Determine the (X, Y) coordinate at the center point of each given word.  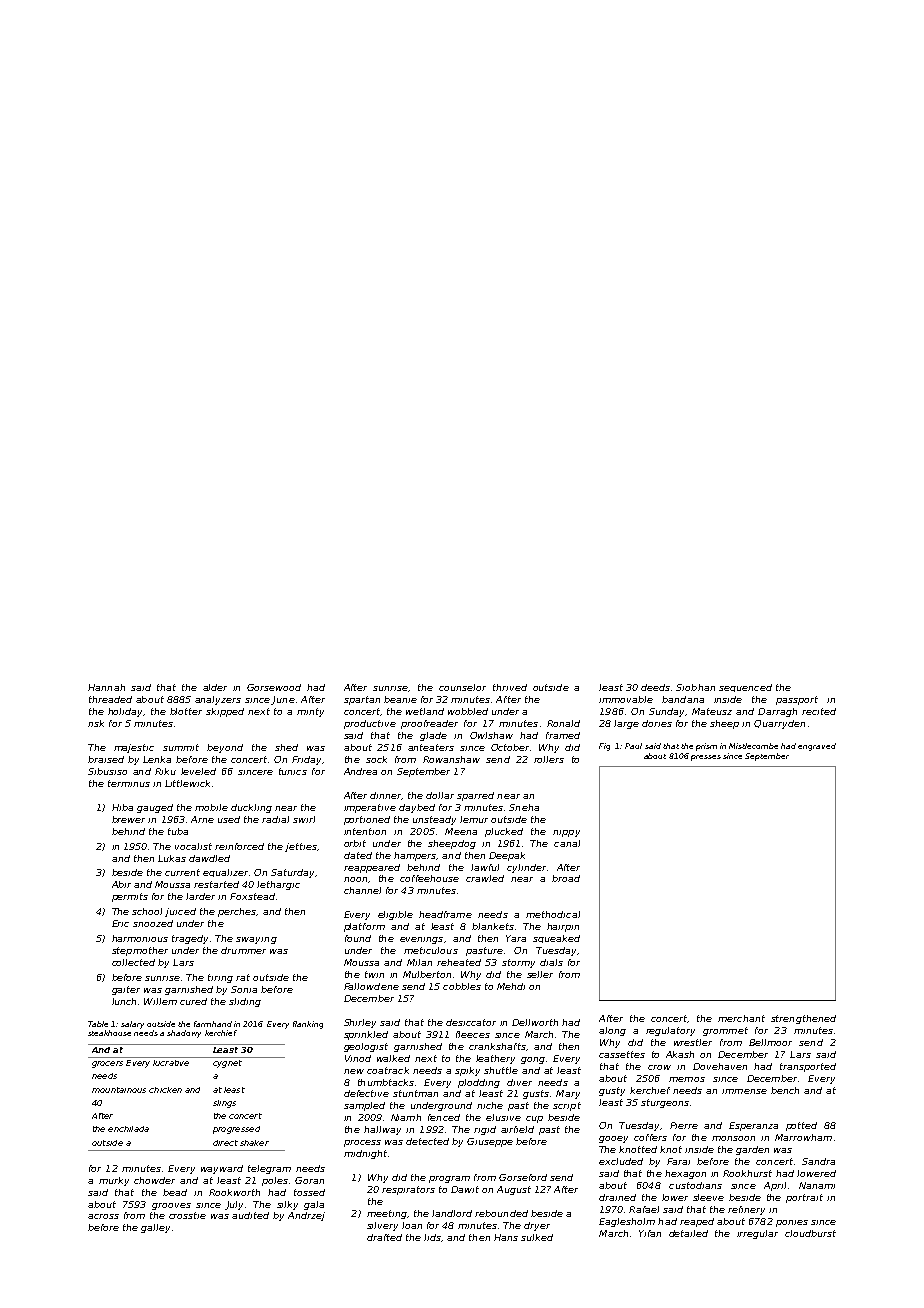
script (567, 1106)
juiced (180, 912)
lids (432, 1237)
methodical (553, 914)
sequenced (745, 688)
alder (215, 687)
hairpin (563, 927)
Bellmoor (770, 1042)
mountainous (119, 1090)
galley (155, 1228)
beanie (400, 699)
